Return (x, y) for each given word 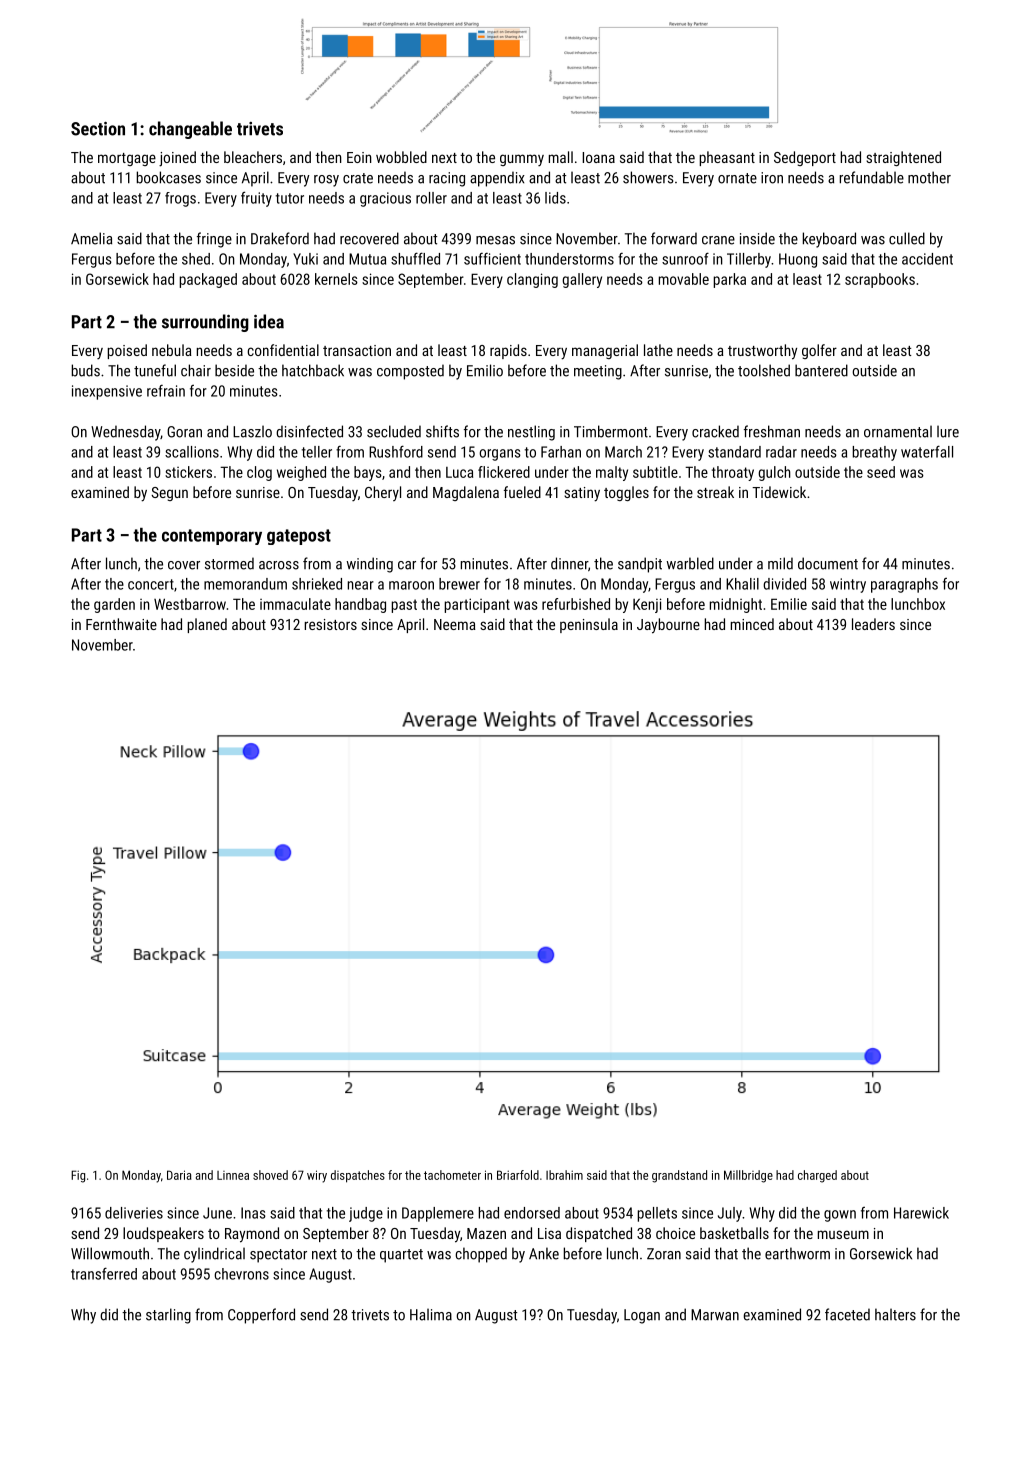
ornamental (898, 431)
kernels (336, 279)
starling (168, 1316)
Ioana (598, 157)
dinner (569, 563)
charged (817, 1176)
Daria (179, 1175)
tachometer (452, 1175)
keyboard (829, 240)
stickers (188, 472)
